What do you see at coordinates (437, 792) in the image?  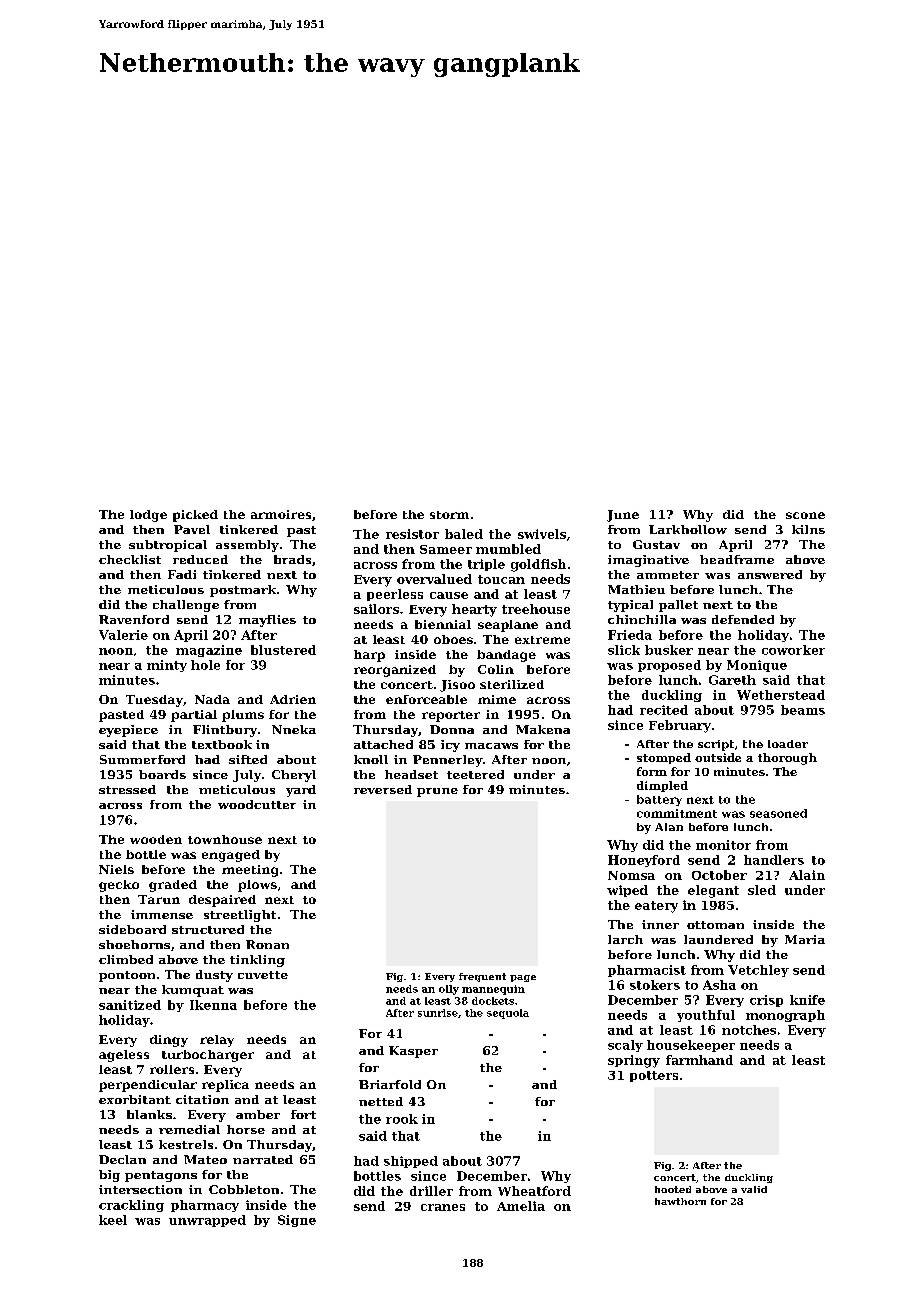 I see `prune` at bounding box center [437, 792].
